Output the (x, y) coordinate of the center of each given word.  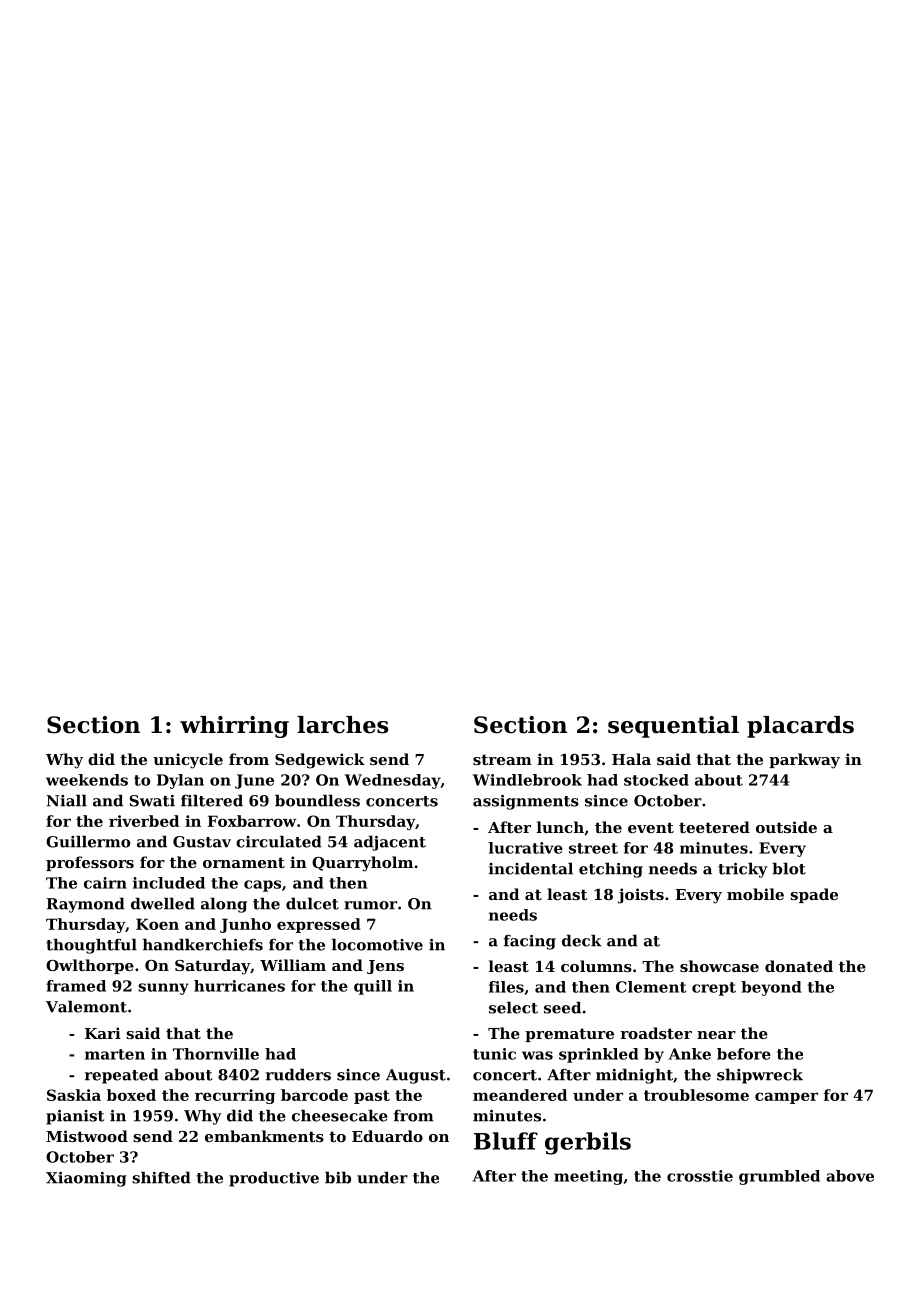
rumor (370, 905)
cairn (105, 883)
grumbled (779, 1177)
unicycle (188, 761)
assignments (526, 802)
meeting (588, 1177)
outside (786, 827)
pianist (75, 1117)
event (651, 827)
